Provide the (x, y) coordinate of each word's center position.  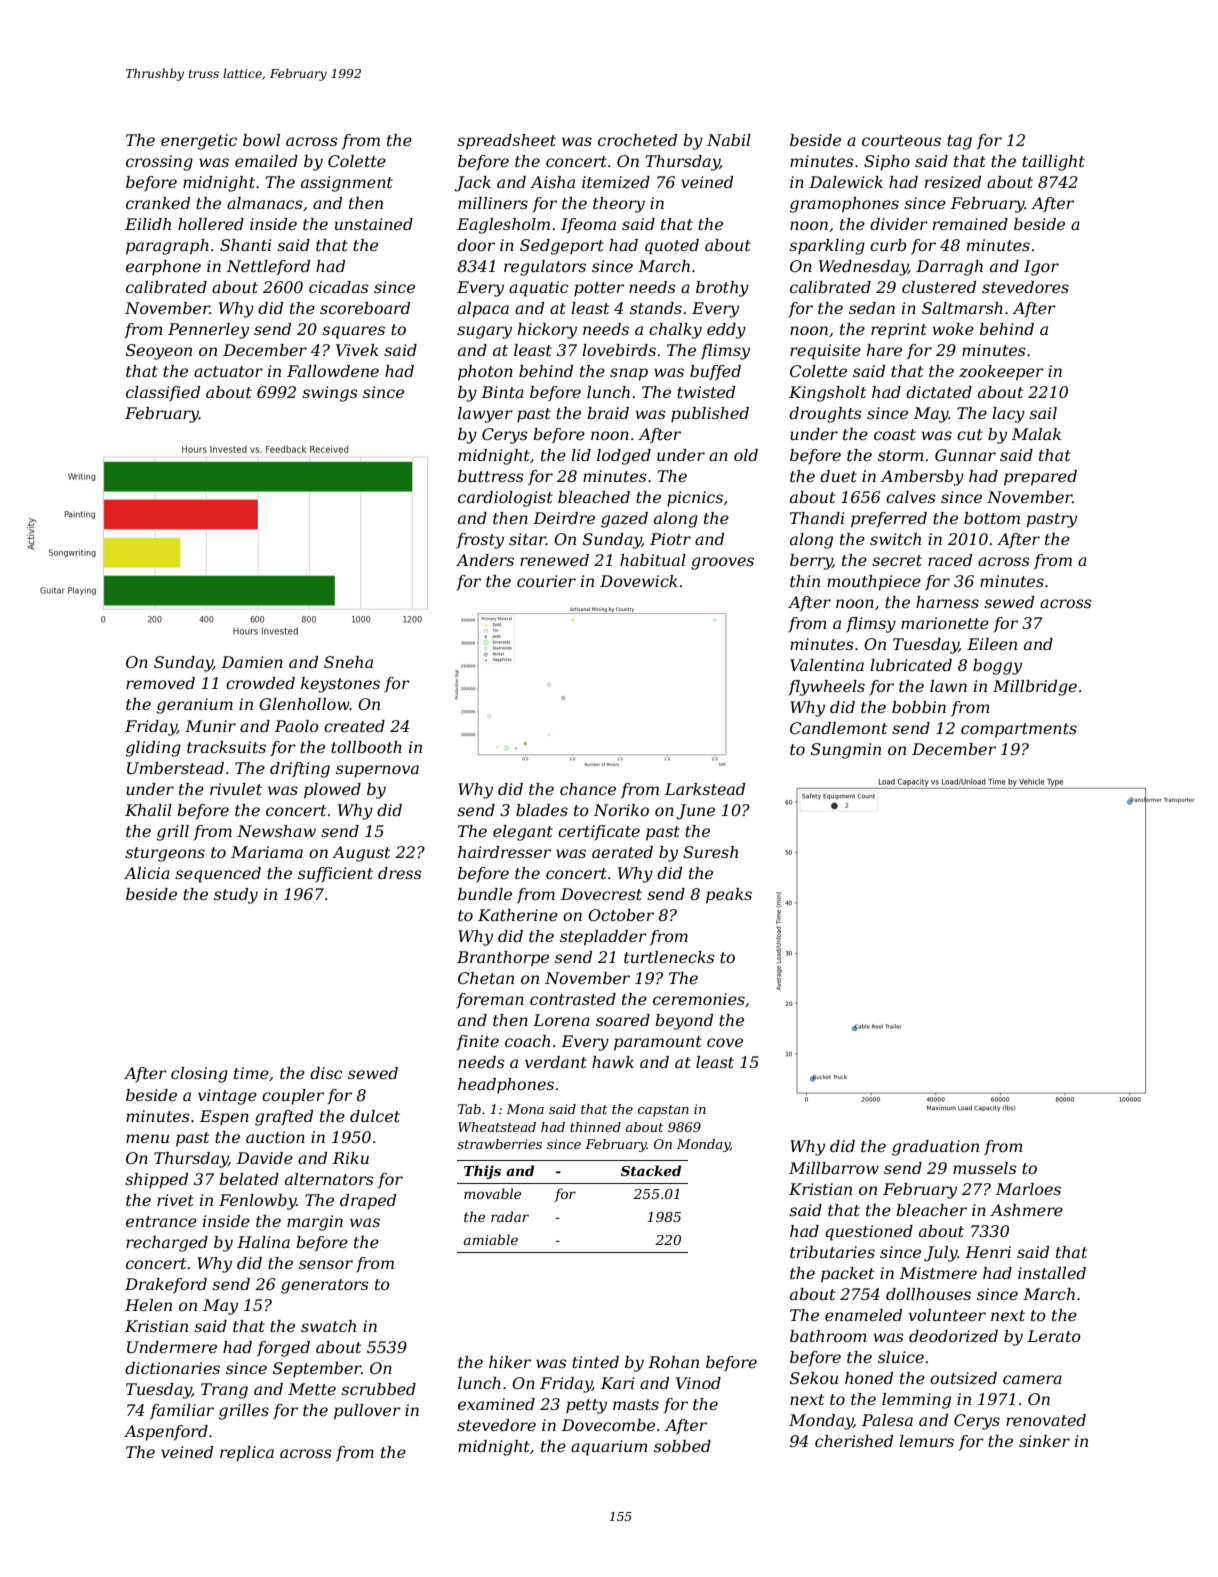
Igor (1041, 268)
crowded (260, 683)
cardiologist (505, 499)
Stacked (651, 1170)
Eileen (992, 644)
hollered (211, 224)
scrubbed (378, 1389)
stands (656, 308)
